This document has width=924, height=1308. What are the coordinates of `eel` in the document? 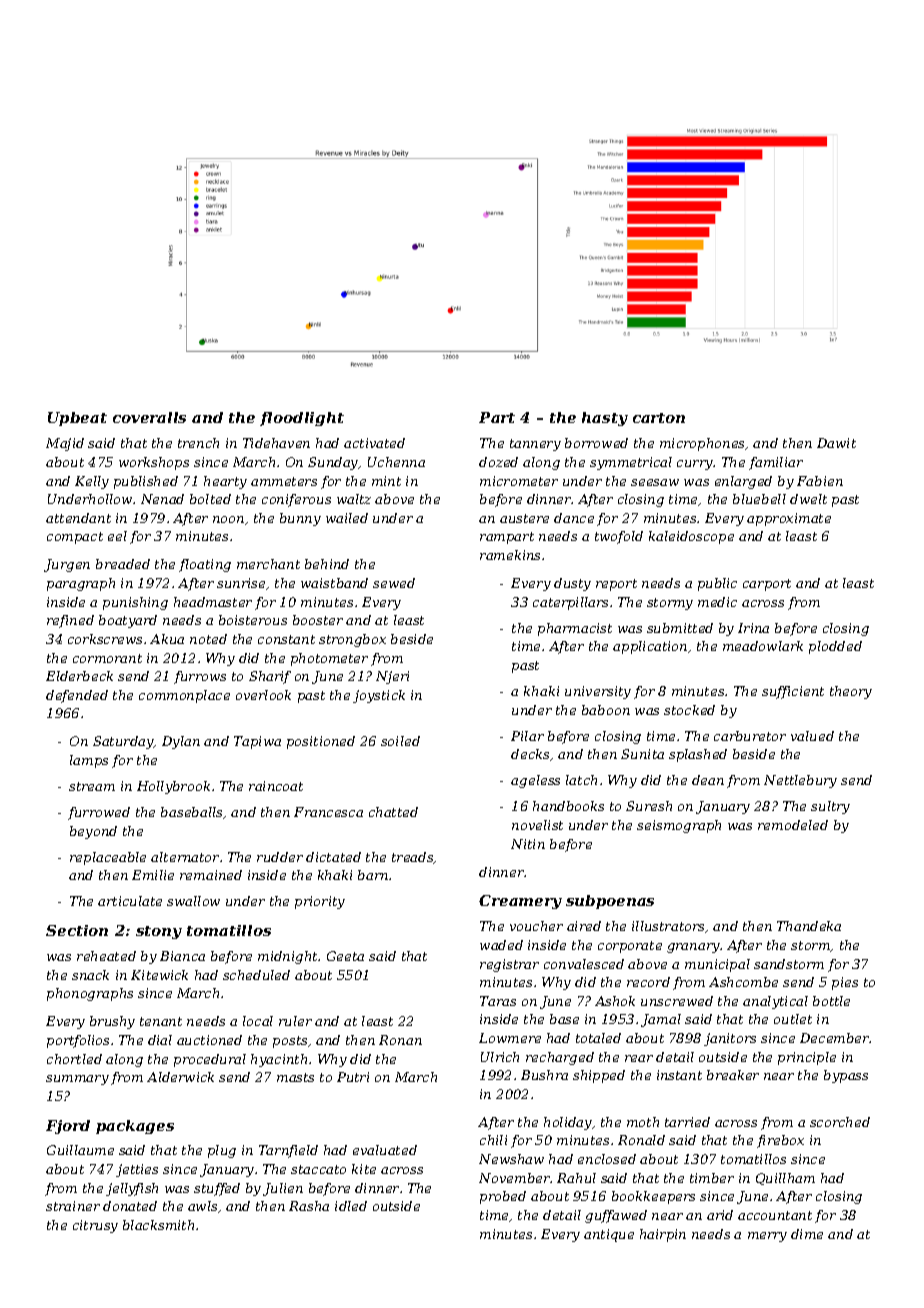 It's located at (117, 536).
